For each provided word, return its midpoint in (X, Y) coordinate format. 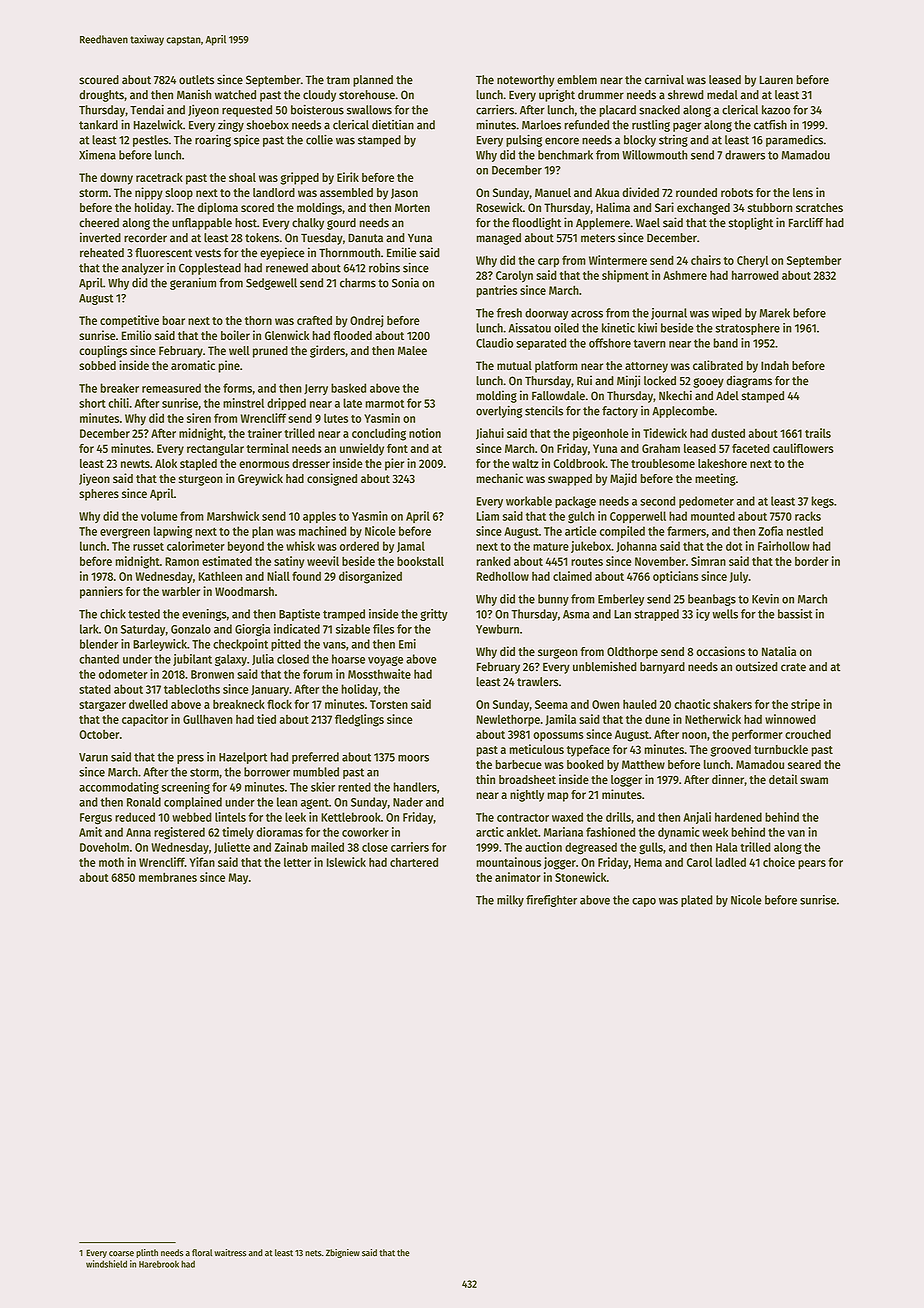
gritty (434, 615)
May (238, 879)
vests (208, 253)
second (657, 501)
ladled (731, 862)
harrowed (755, 275)
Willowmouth (654, 155)
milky (510, 901)
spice (247, 141)
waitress (230, 1253)
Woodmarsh (244, 591)
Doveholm (104, 847)
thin (485, 779)
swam (814, 780)
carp (548, 263)
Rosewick (500, 207)
